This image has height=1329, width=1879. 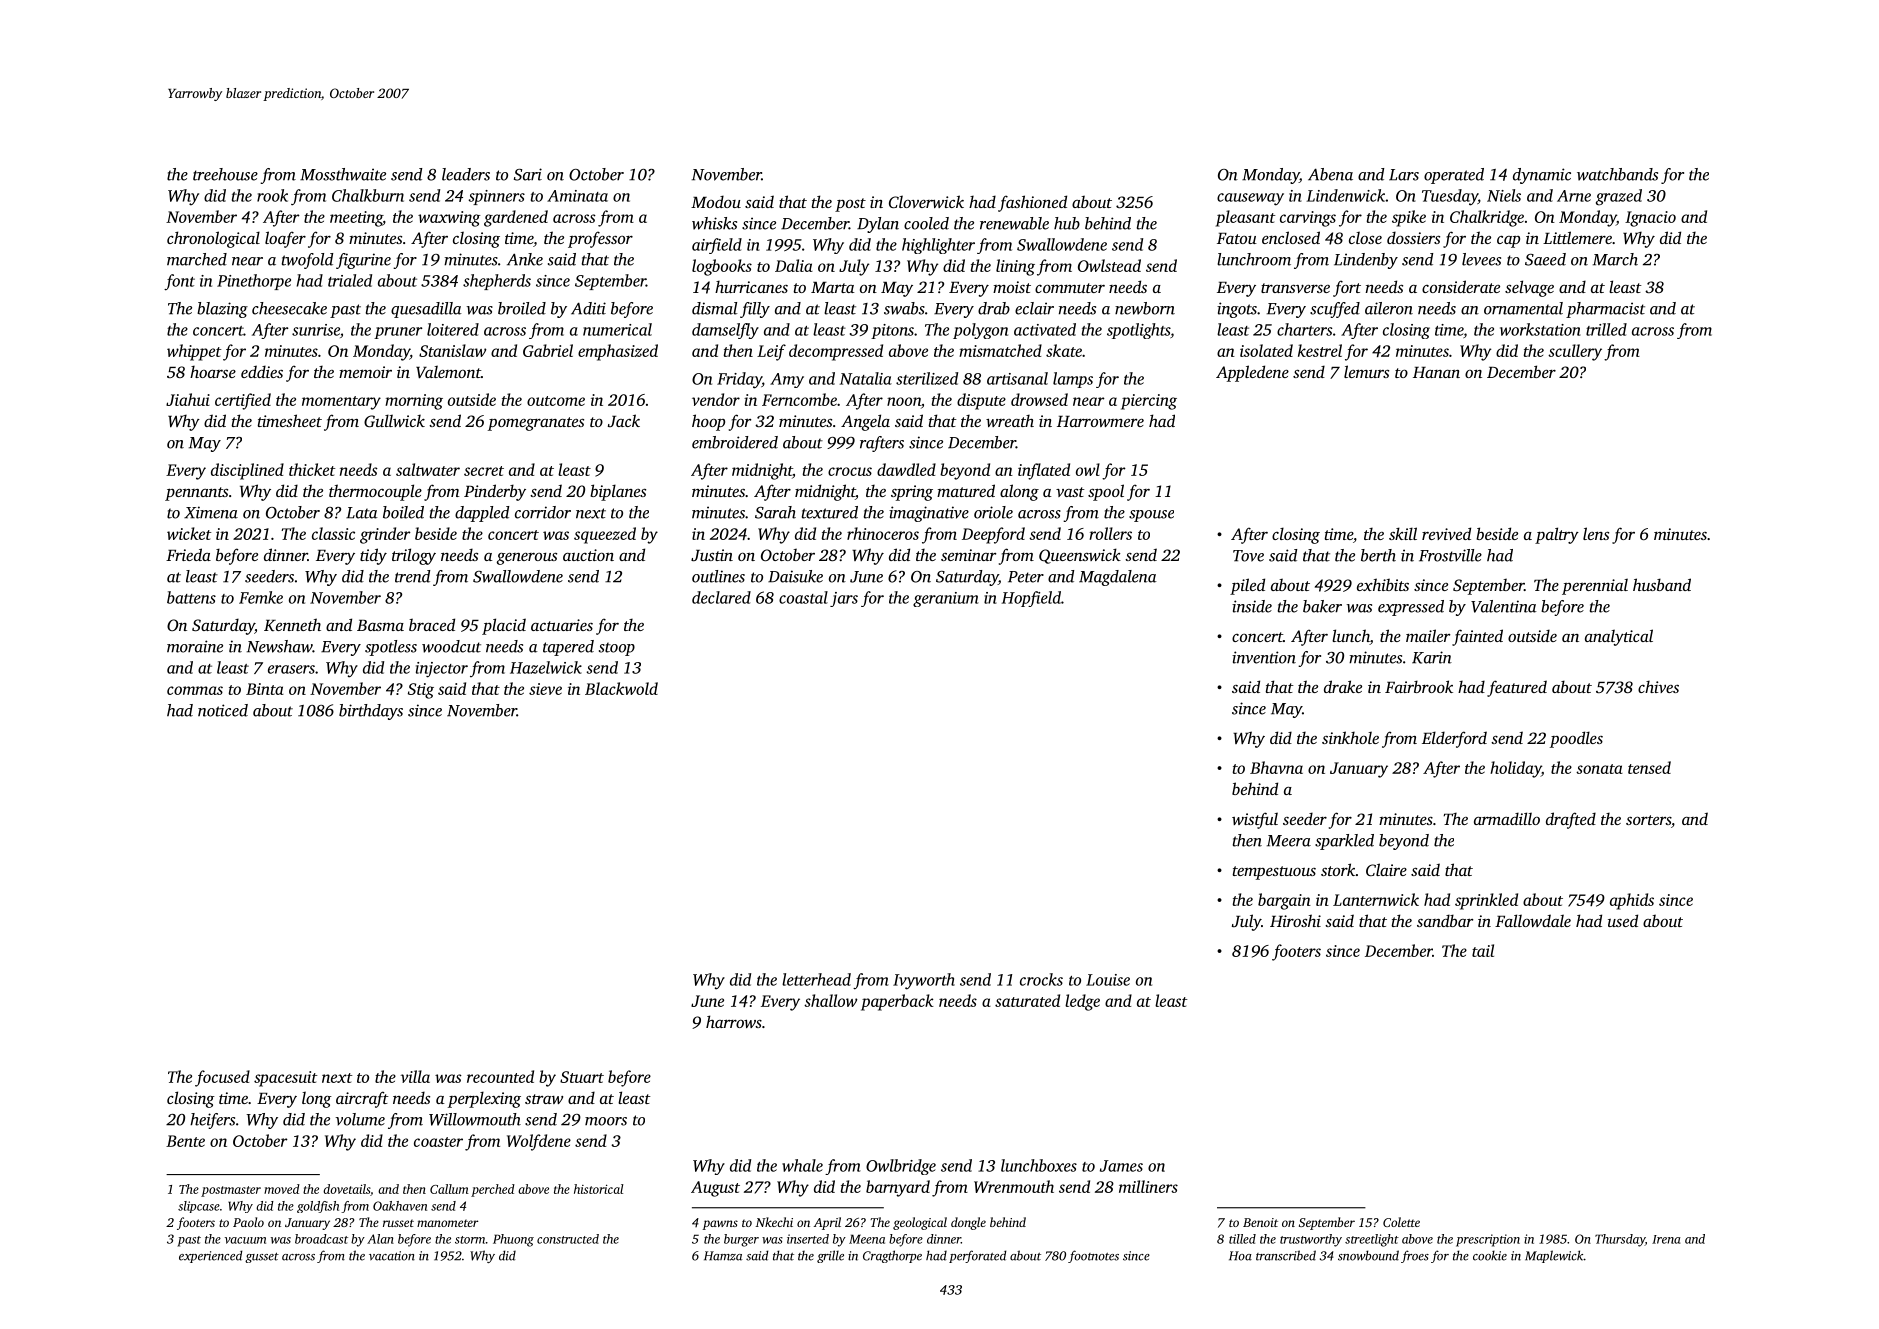 I want to click on meeting, so click(x=356, y=219).
